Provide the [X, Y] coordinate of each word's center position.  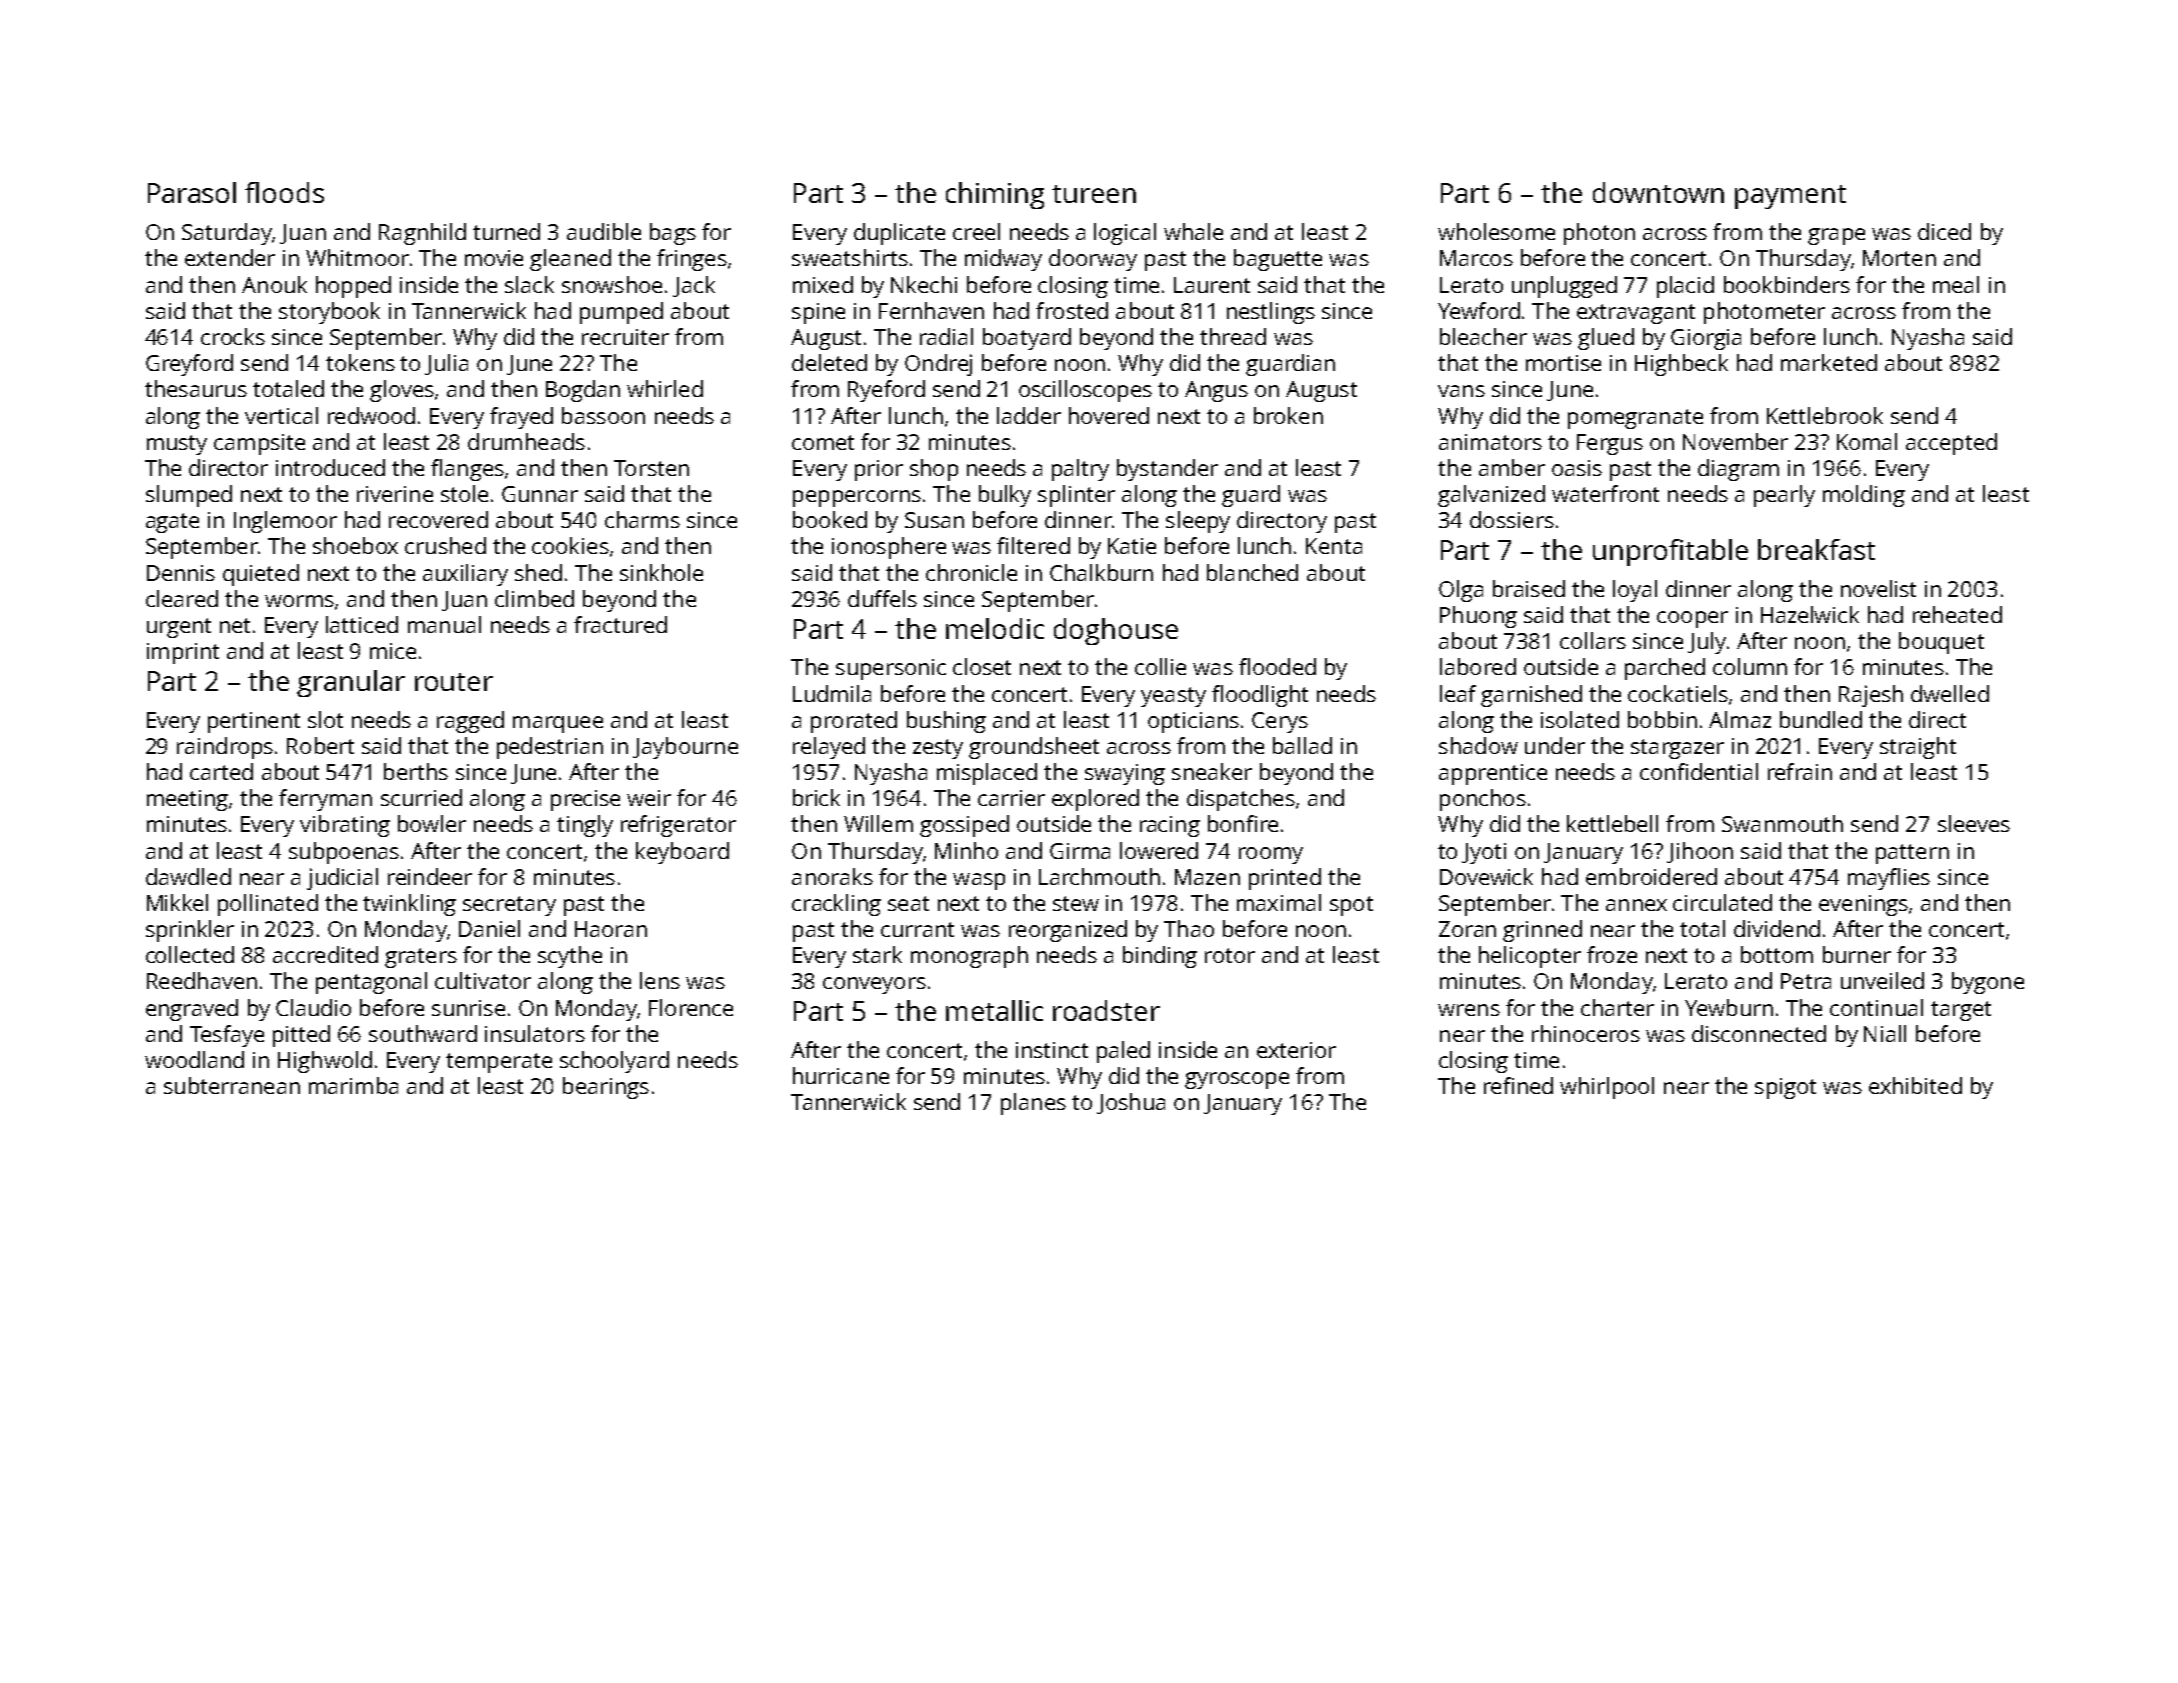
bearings [606, 1088]
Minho [966, 850]
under [1555, 745]
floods [284, 192]
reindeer [430, 876]
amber [1512, 467]
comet [823, 442]
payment [1790, 197]
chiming [995, 195]
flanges [467, 470]
